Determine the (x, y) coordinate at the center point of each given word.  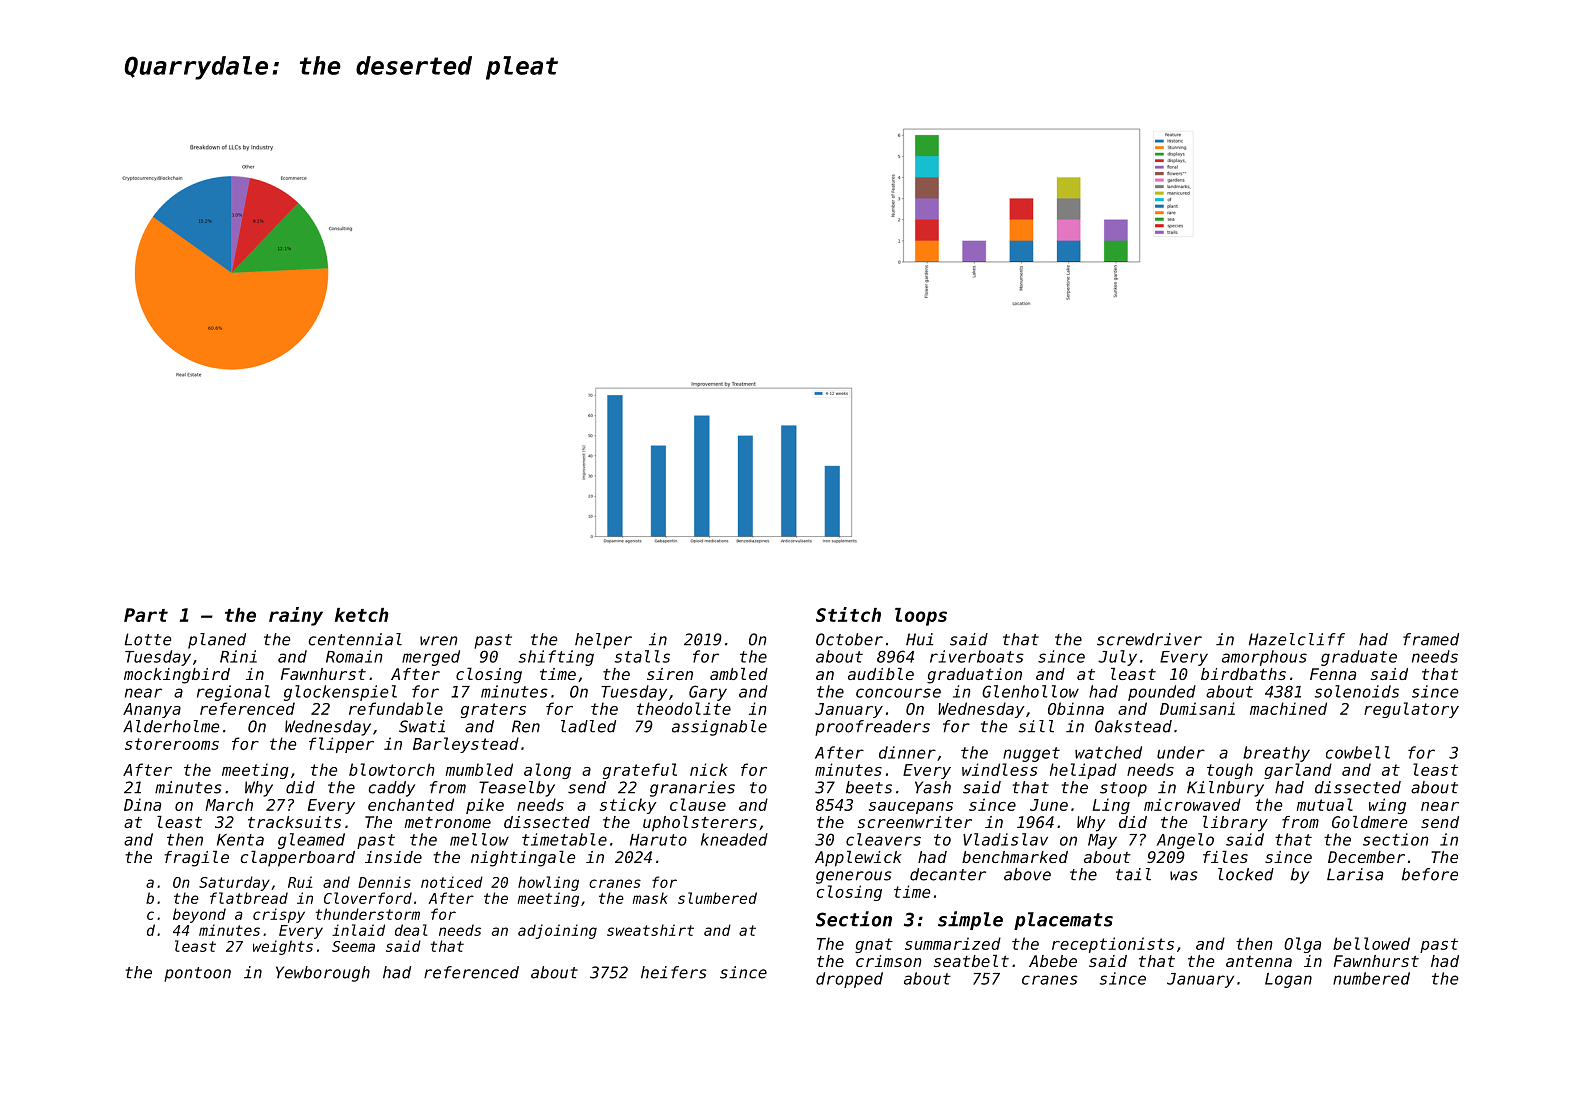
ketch (361, 615)
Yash (933, 787)
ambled (739, 674)
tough (1230, 771)
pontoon (197, 974)
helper (603, 641)
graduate (1359, 658)
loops (921, 617)
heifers (674, 972)
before (1430, 874)
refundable (396, 708)
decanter (948, 874)
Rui (300, 882)
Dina (142, 804)
